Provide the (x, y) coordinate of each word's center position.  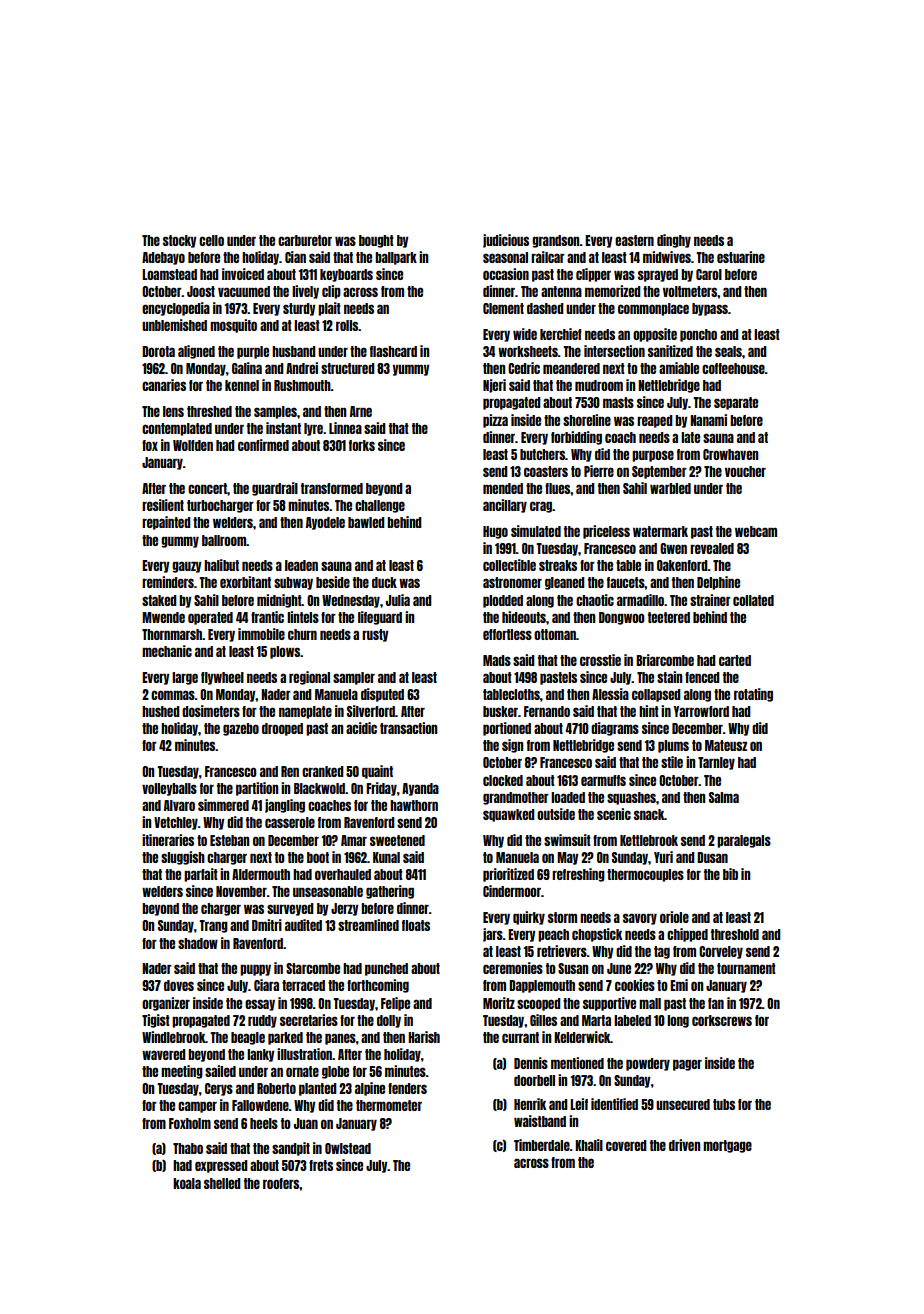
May (568, 858)
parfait (201, 875)
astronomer (512, 582)
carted (735, 660)
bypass (710, 309)
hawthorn (414, 805)
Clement (503, 308)
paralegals (744, 841)
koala (187, 1183)
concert (207, 488)
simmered (223, 805)
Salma (724, 797)
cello (211, 240)
